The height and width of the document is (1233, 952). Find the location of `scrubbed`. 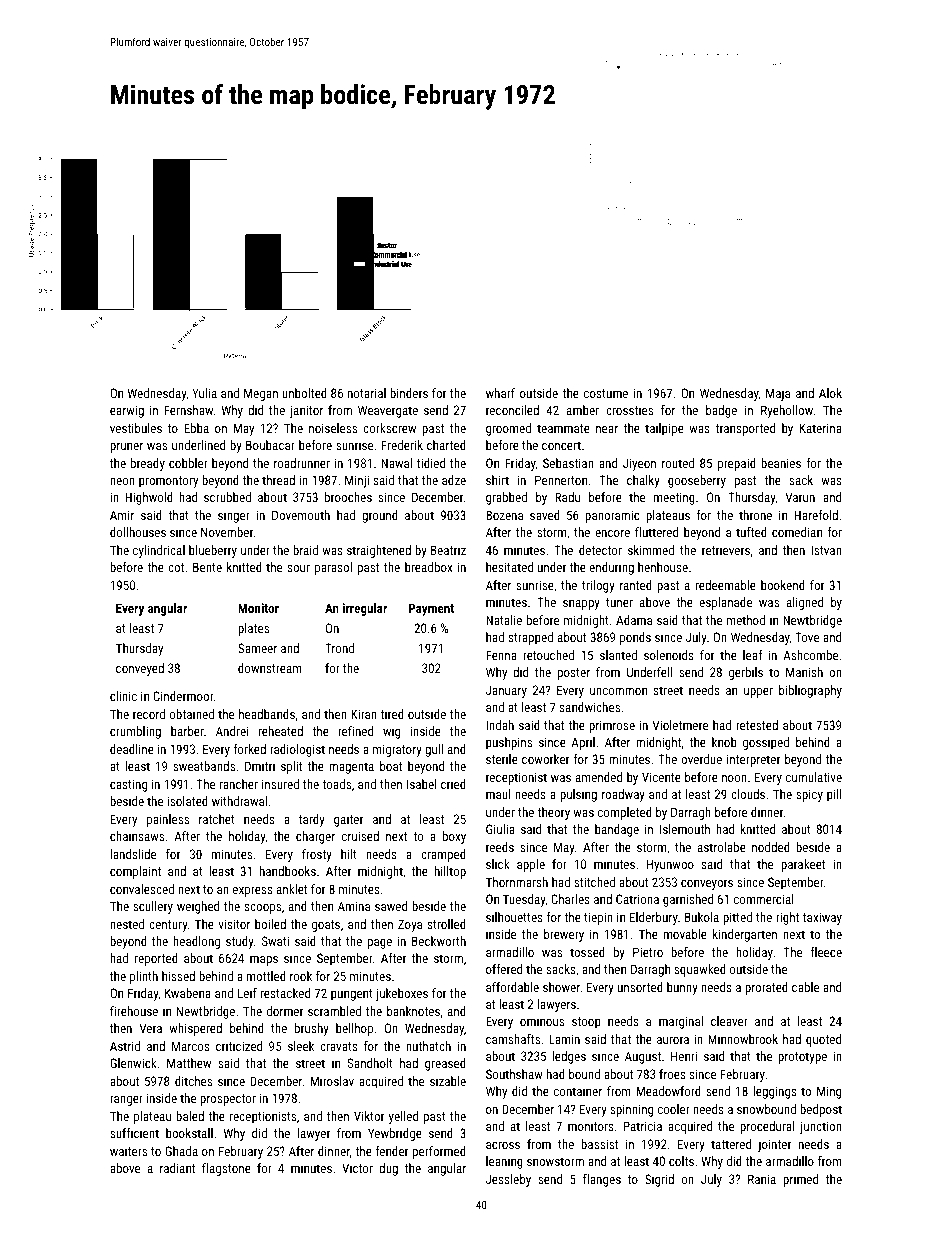

scrubbed is located at coordinates (227, 497).
